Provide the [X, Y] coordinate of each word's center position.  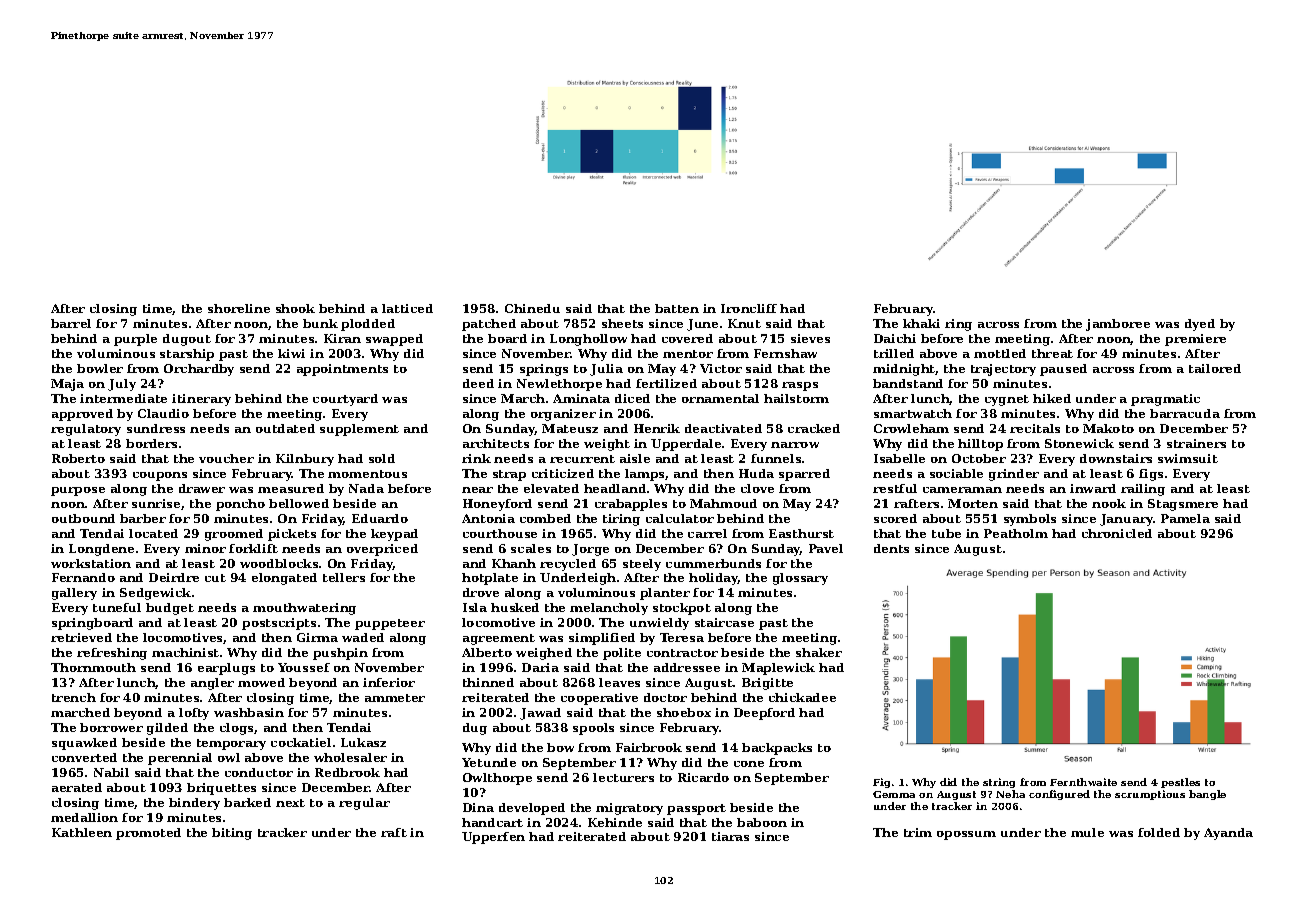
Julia [606, 370]
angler [212, 684]
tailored [1215, 368]
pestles [1180, 783]
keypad [394, 535]
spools [593, 729]
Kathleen [82, 832]
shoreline [239, 308]
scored [895, 518]
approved [82, 415]
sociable [956, 473]
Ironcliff [749, 308]
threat [1052, 353]
